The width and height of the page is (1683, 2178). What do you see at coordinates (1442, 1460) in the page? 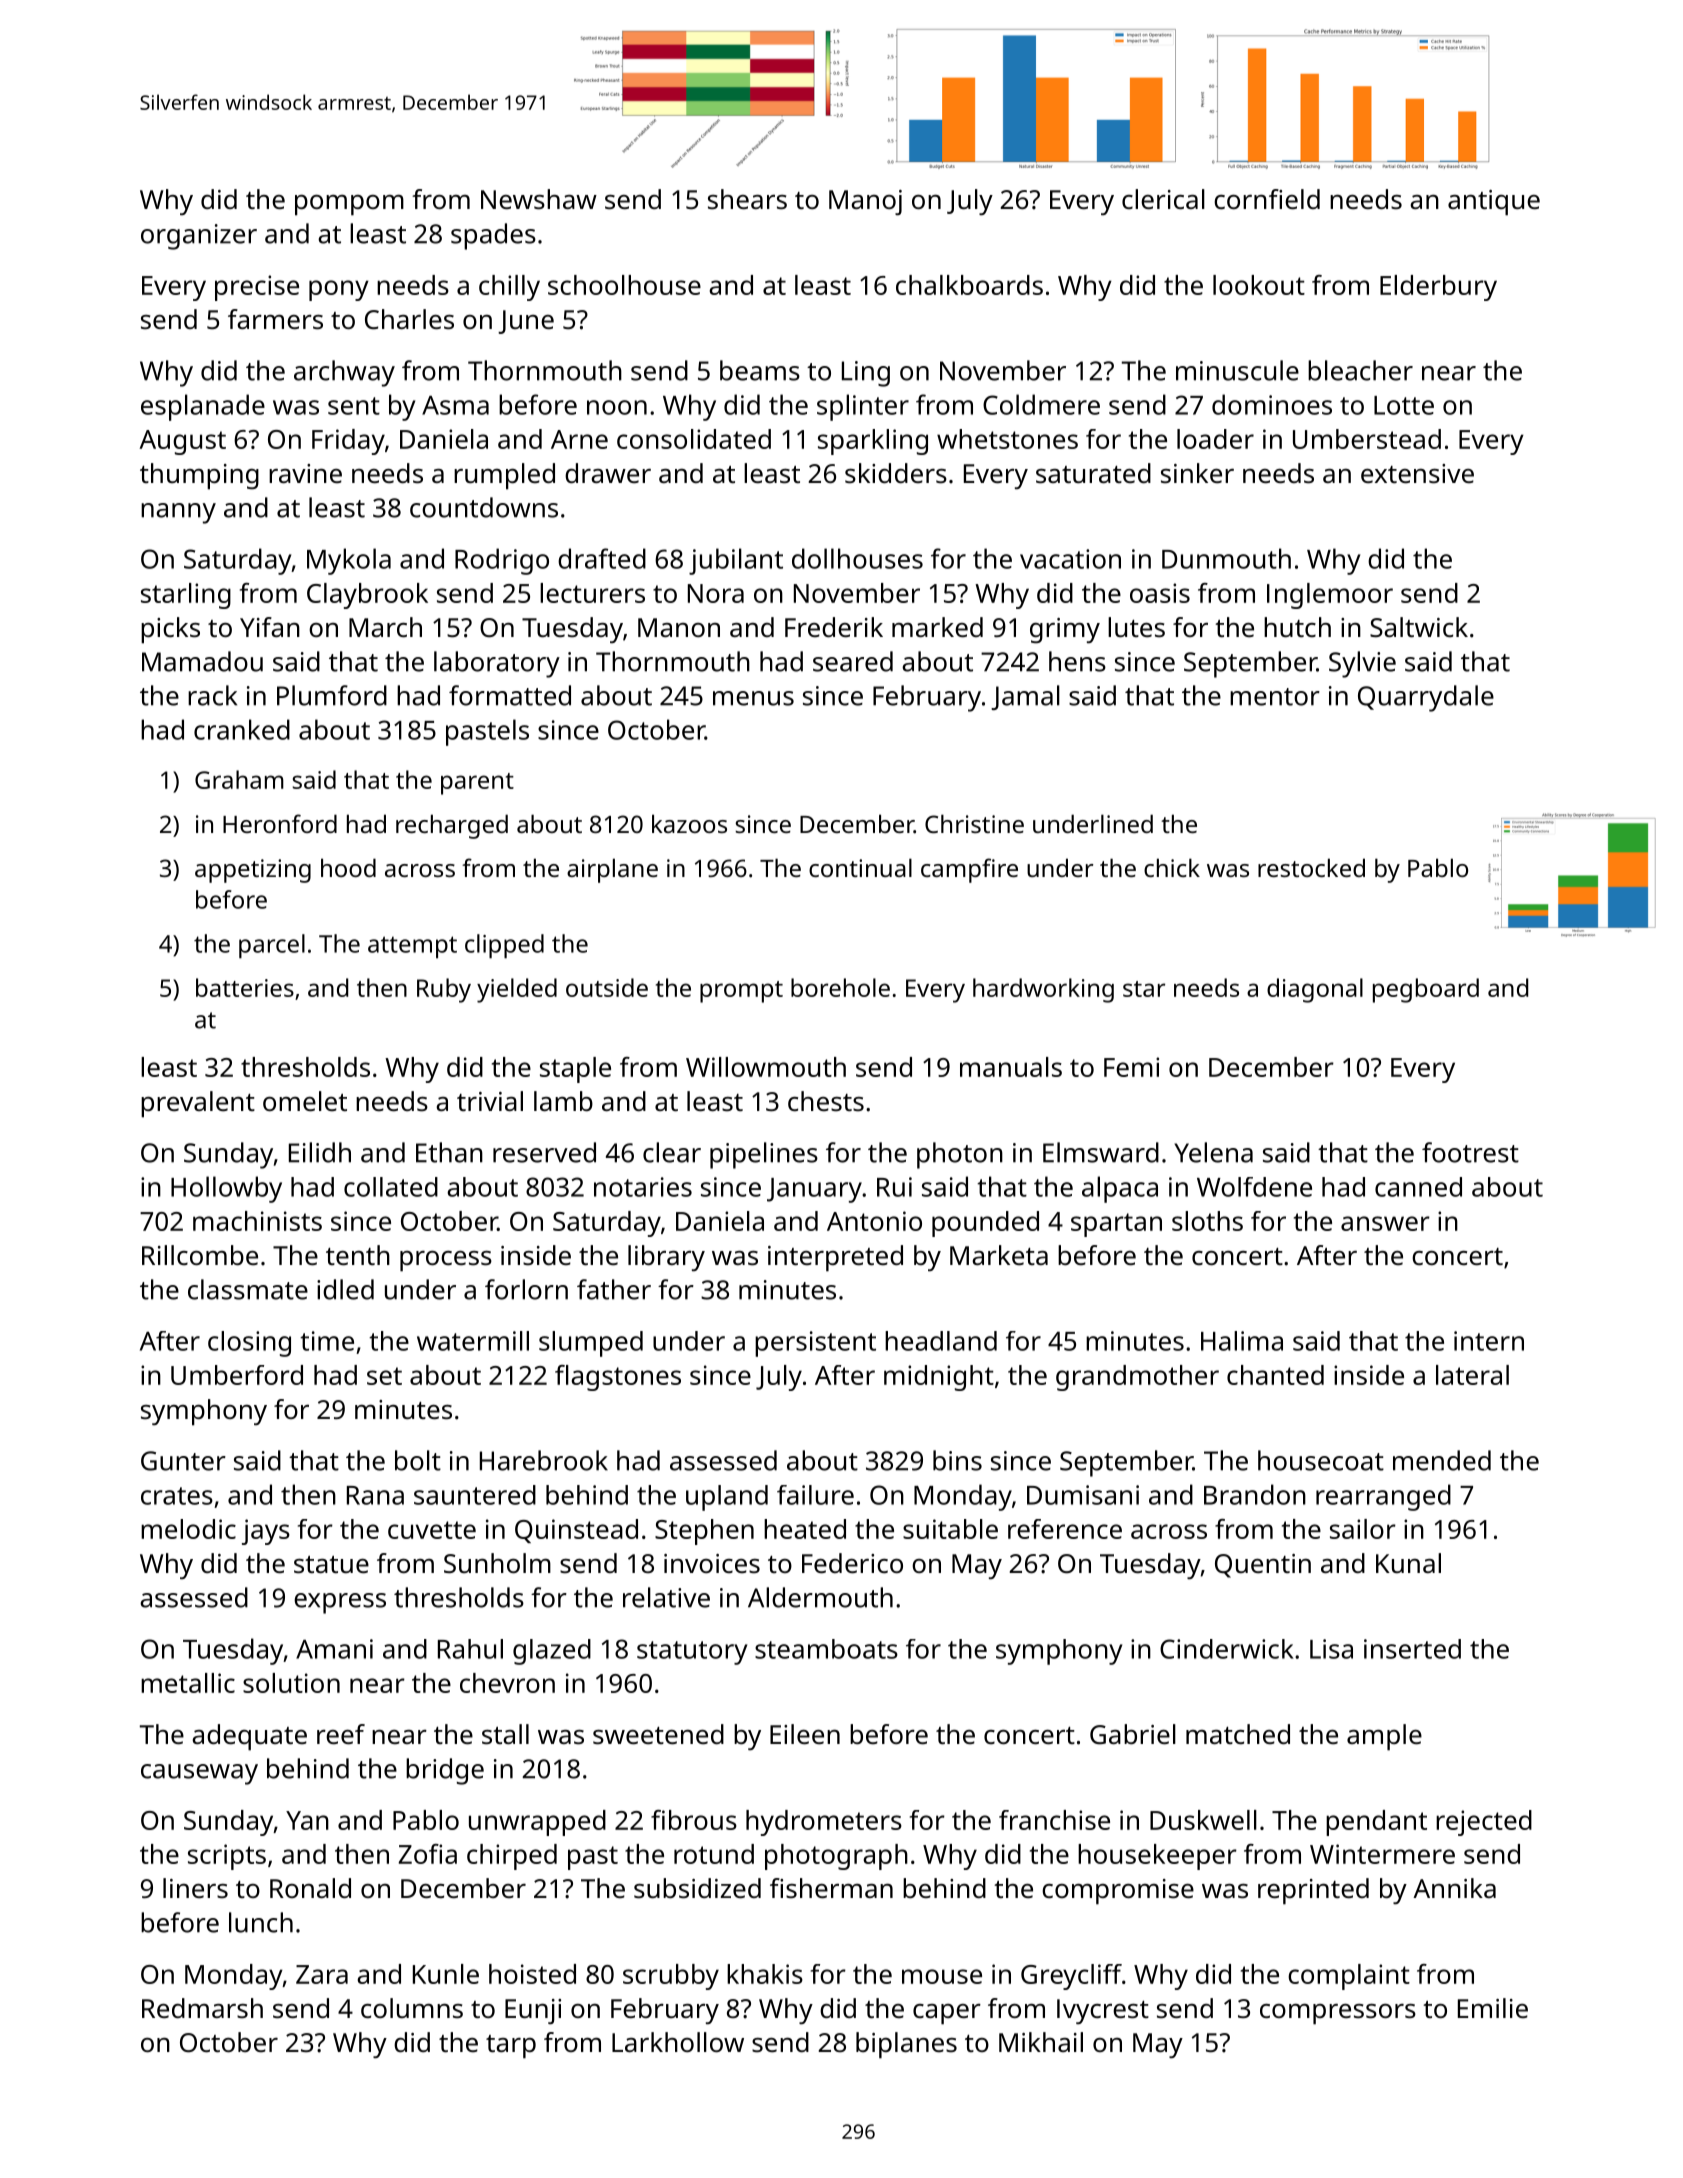
I see `mended` at bounding box center [1442, 1460].
